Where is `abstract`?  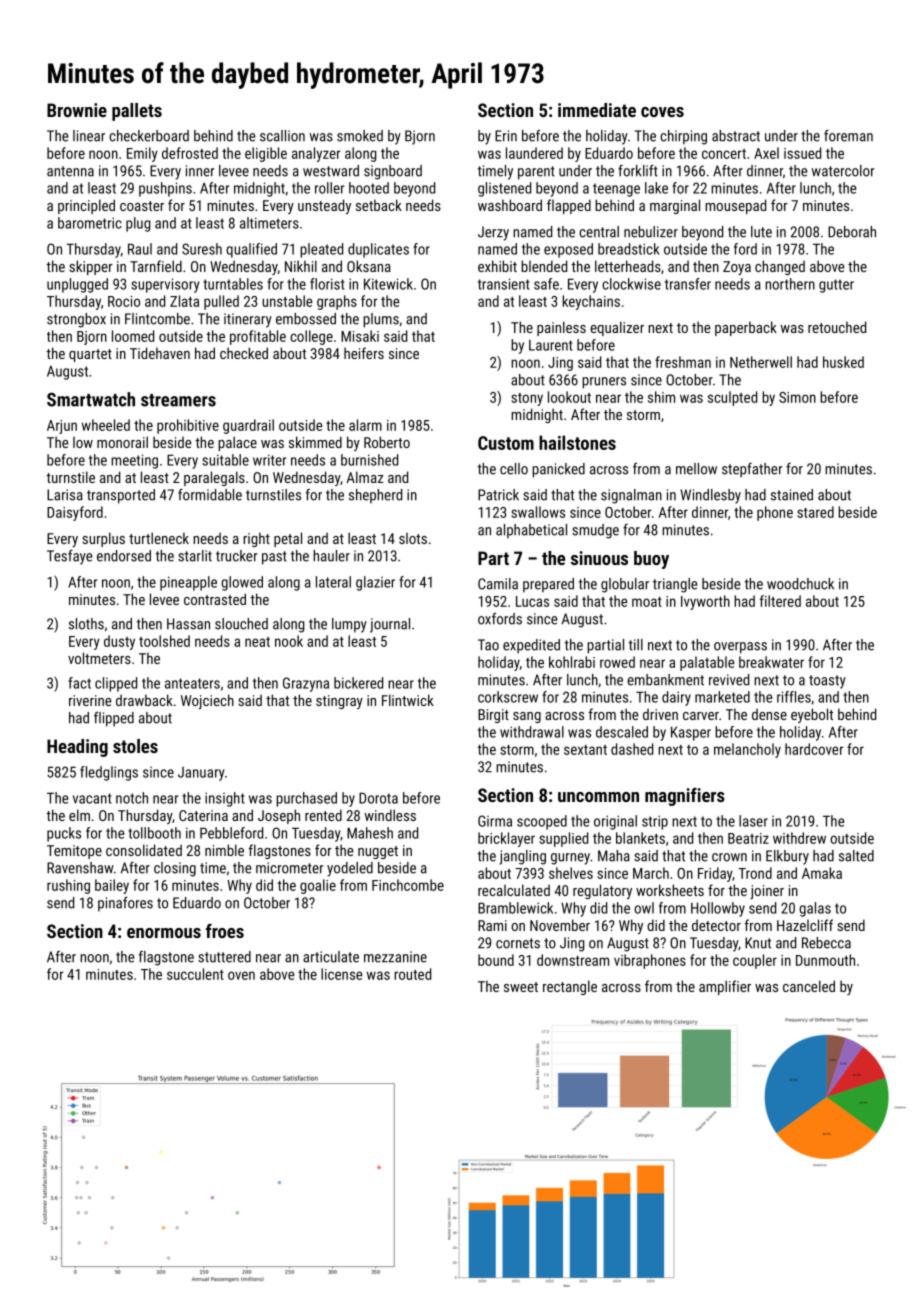 abstract is located at coordinates (736, 136).
